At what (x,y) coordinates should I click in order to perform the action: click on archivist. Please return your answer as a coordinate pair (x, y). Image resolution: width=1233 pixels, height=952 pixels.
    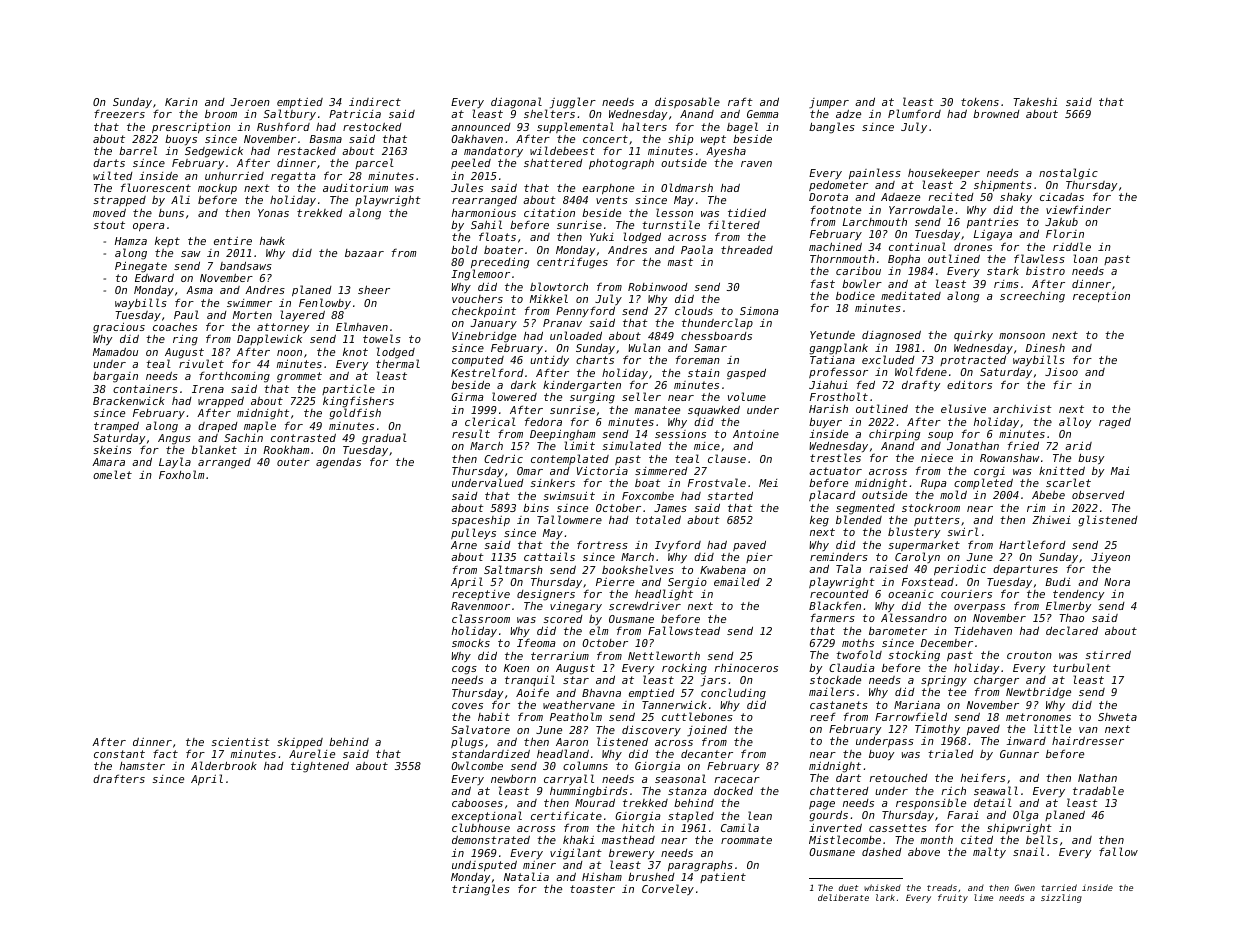
    Looking at the image, I should click on (1022, 409).
